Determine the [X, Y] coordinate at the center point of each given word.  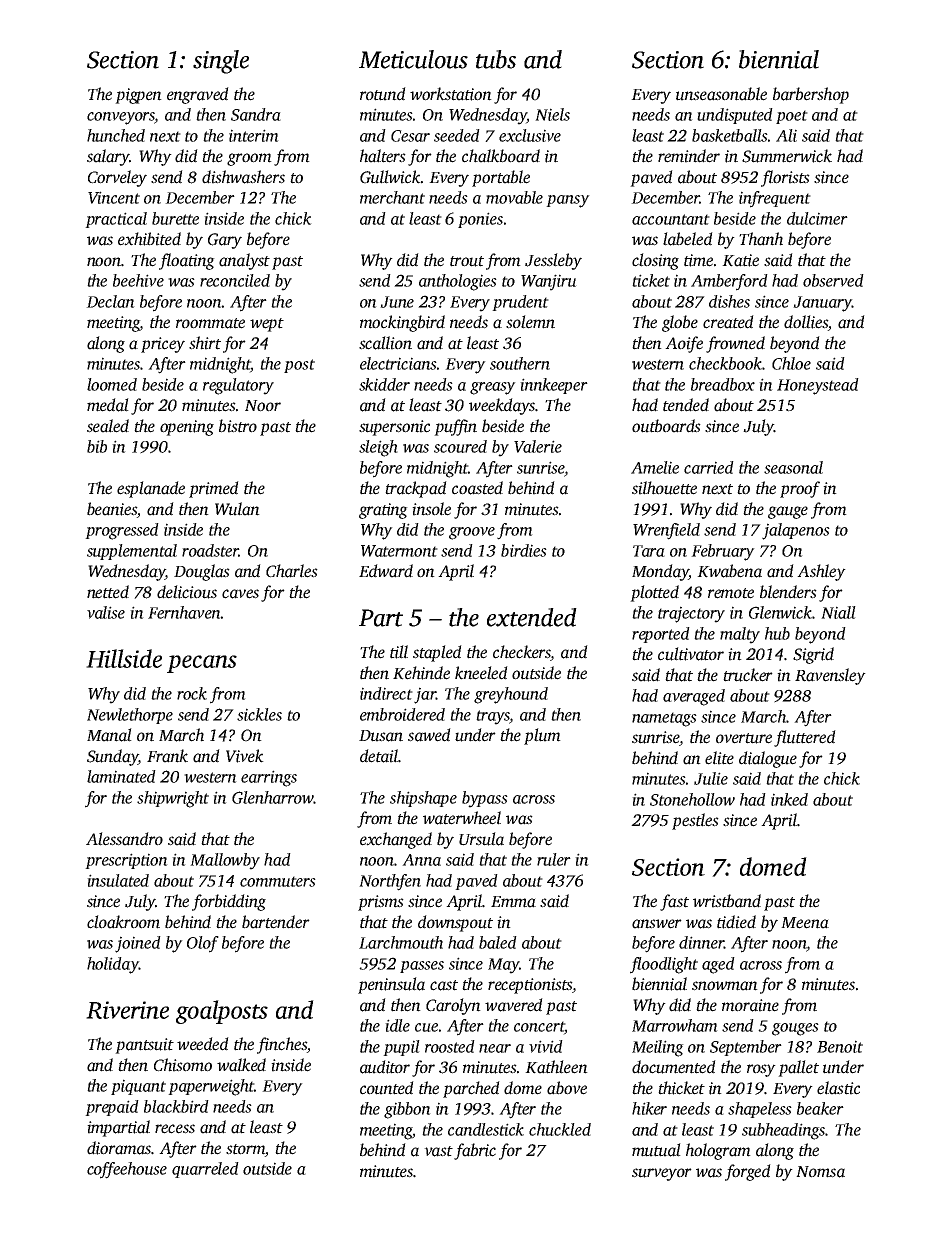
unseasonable [721, 94]
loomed [112, 384]
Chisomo [183, 1065]
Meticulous [413, 59]
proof [800, 489]
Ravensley [830, 676]
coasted [477, 488]
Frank [167, 756]
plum [542, 736]
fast [674, 902]
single [221, 62]
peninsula [391, 985]
